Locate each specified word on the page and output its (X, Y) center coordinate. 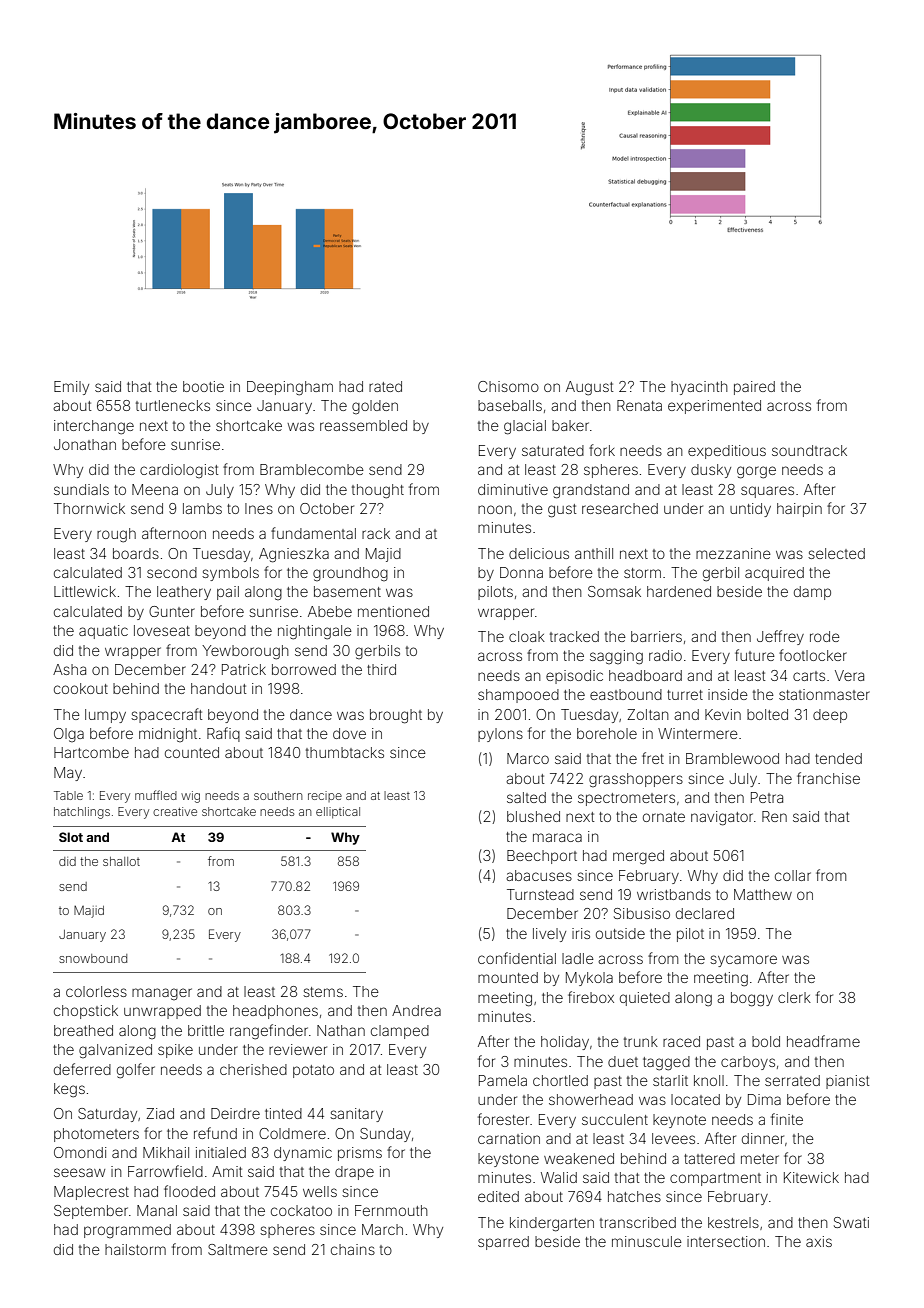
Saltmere (238, 1249)
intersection (726, 1241)
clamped (400, 1032)
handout (219, 688)
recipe (325, 796)
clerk (794, 997)
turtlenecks (173, 405)
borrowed (304, 669)
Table (68, 795)
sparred (503, 1243)
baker (570, 425)
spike (175, 1051)
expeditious (727, 452)
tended (838, 758)
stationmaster (824, 694)
